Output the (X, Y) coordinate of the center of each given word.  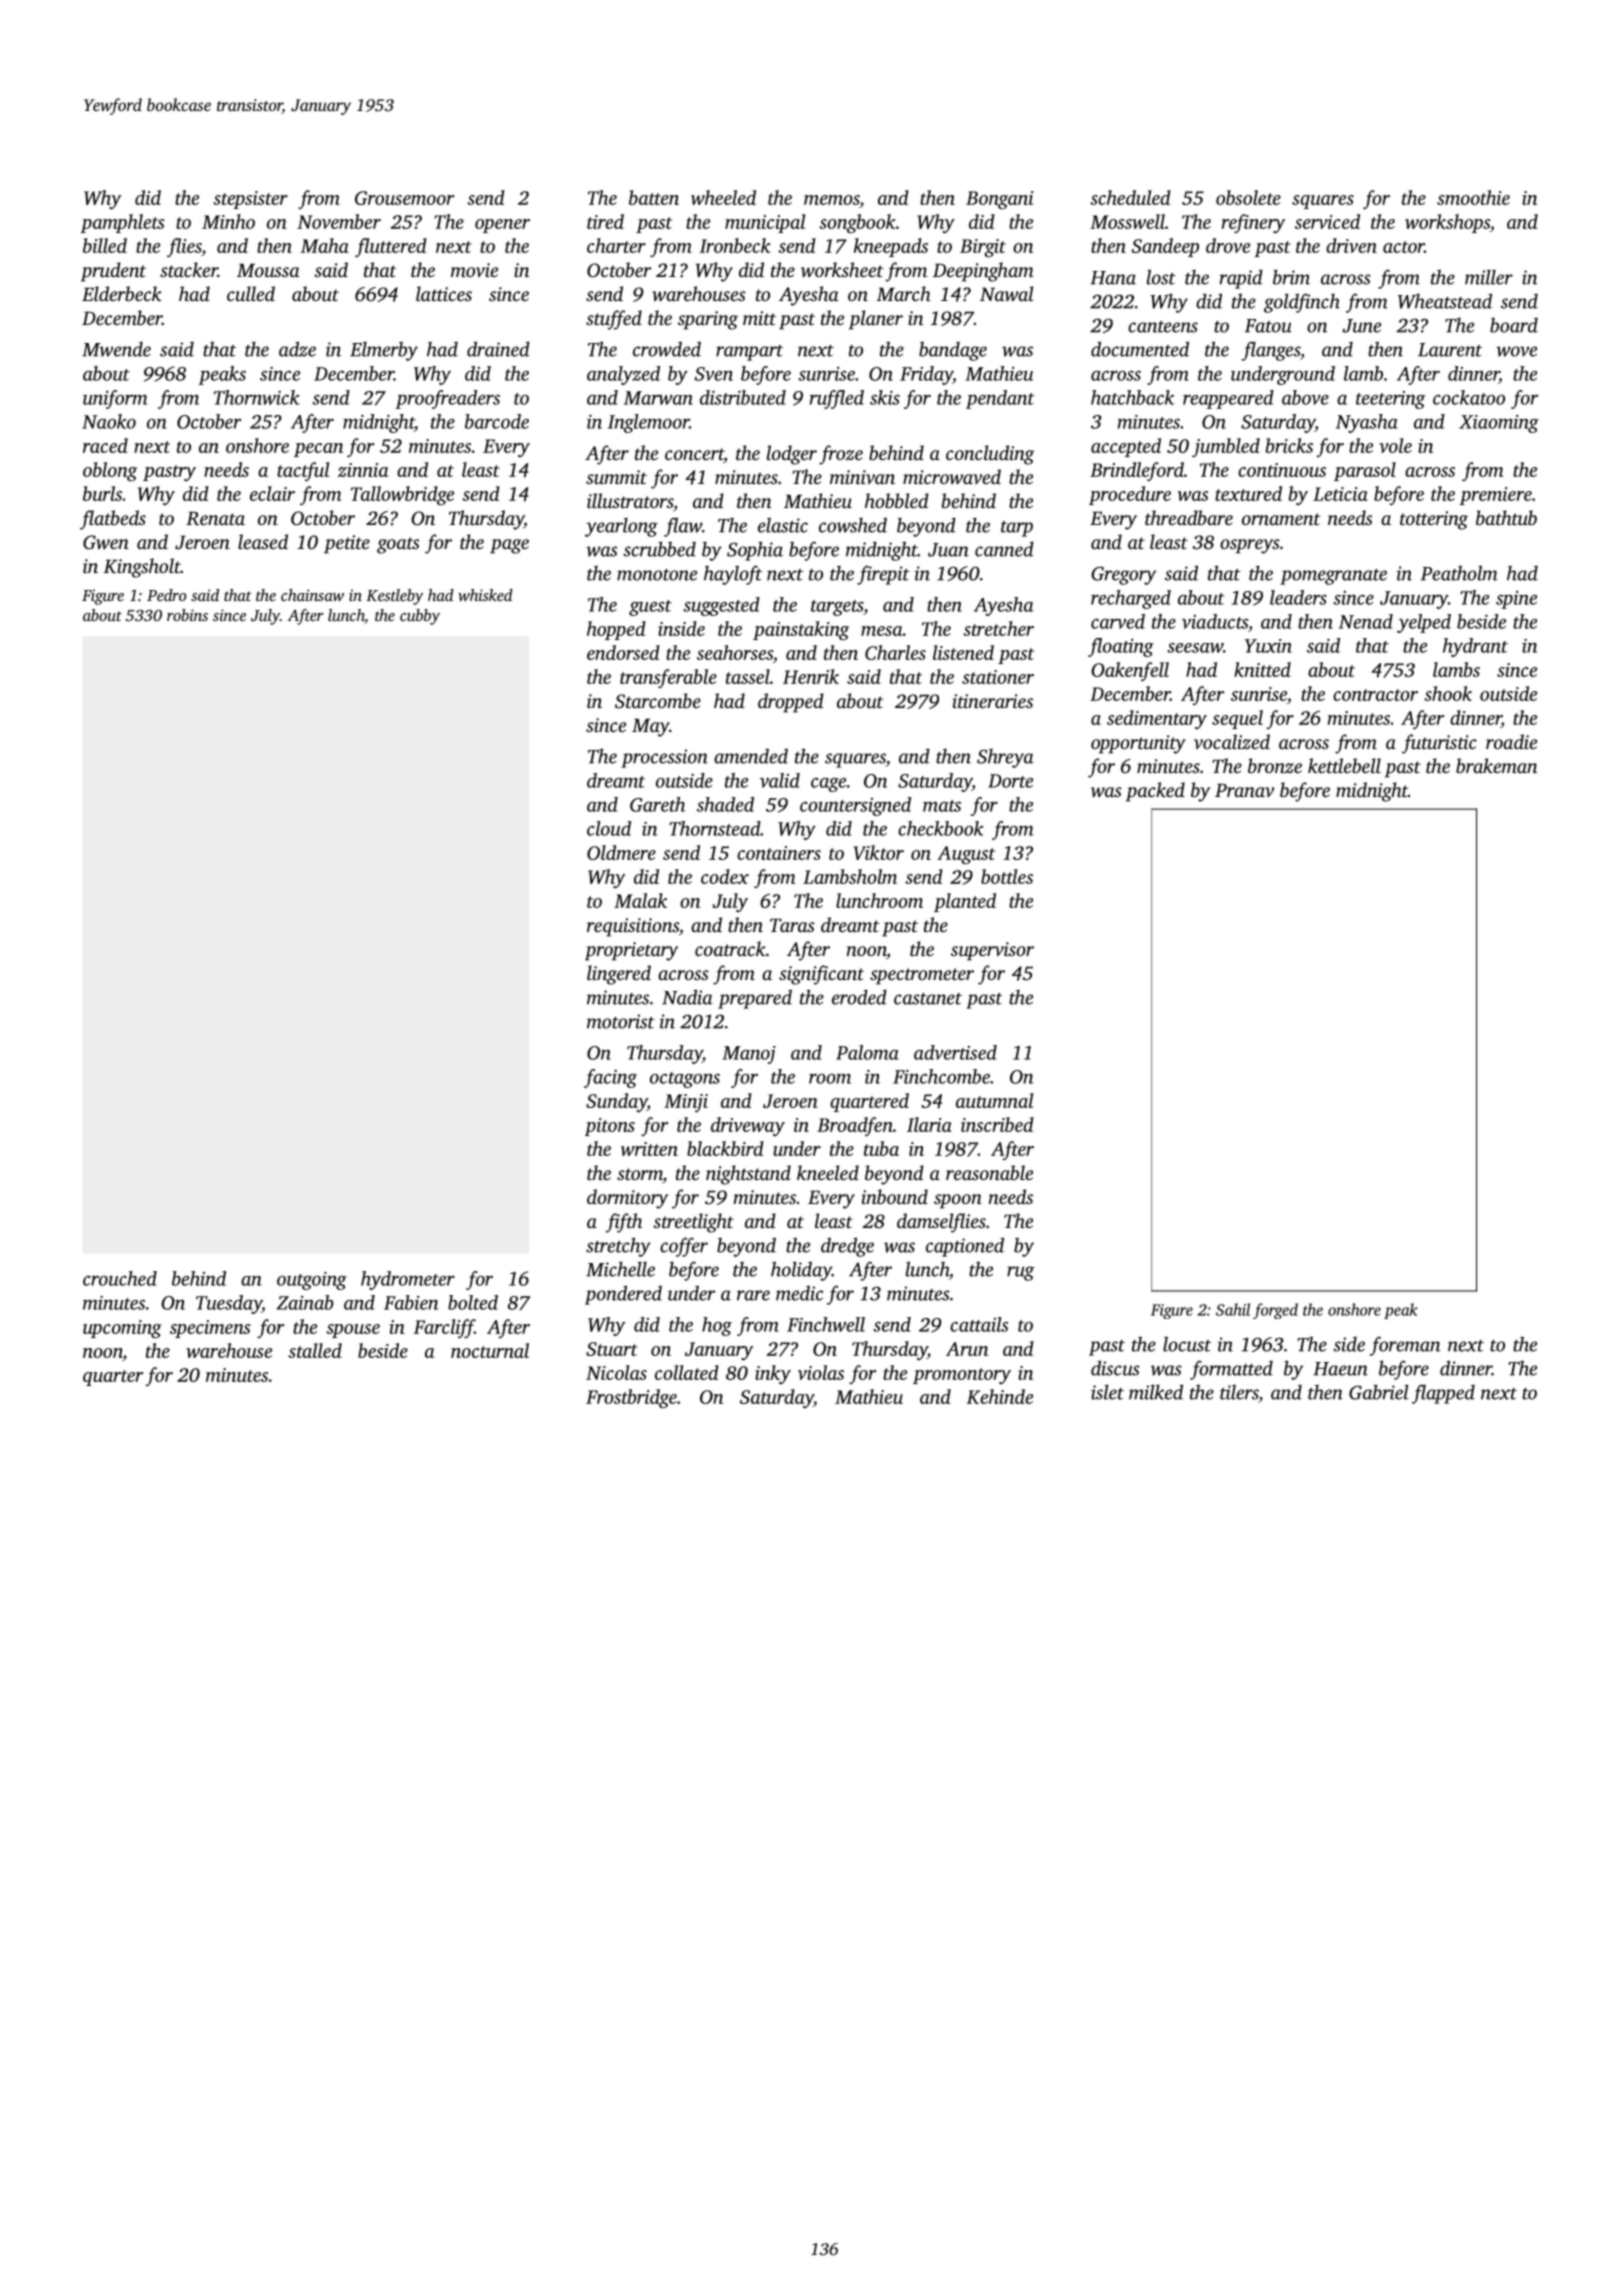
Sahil (1233, 1309)
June (1361, 326)
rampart (749, 353)
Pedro (166, 595)
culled (251, 293)
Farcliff (444, 1328)
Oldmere (621, 852)
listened (963, 652)
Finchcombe (941, 1076)
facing (610, 1078)
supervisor (992, 951)
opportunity (1138, 744)
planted (965, 902)
